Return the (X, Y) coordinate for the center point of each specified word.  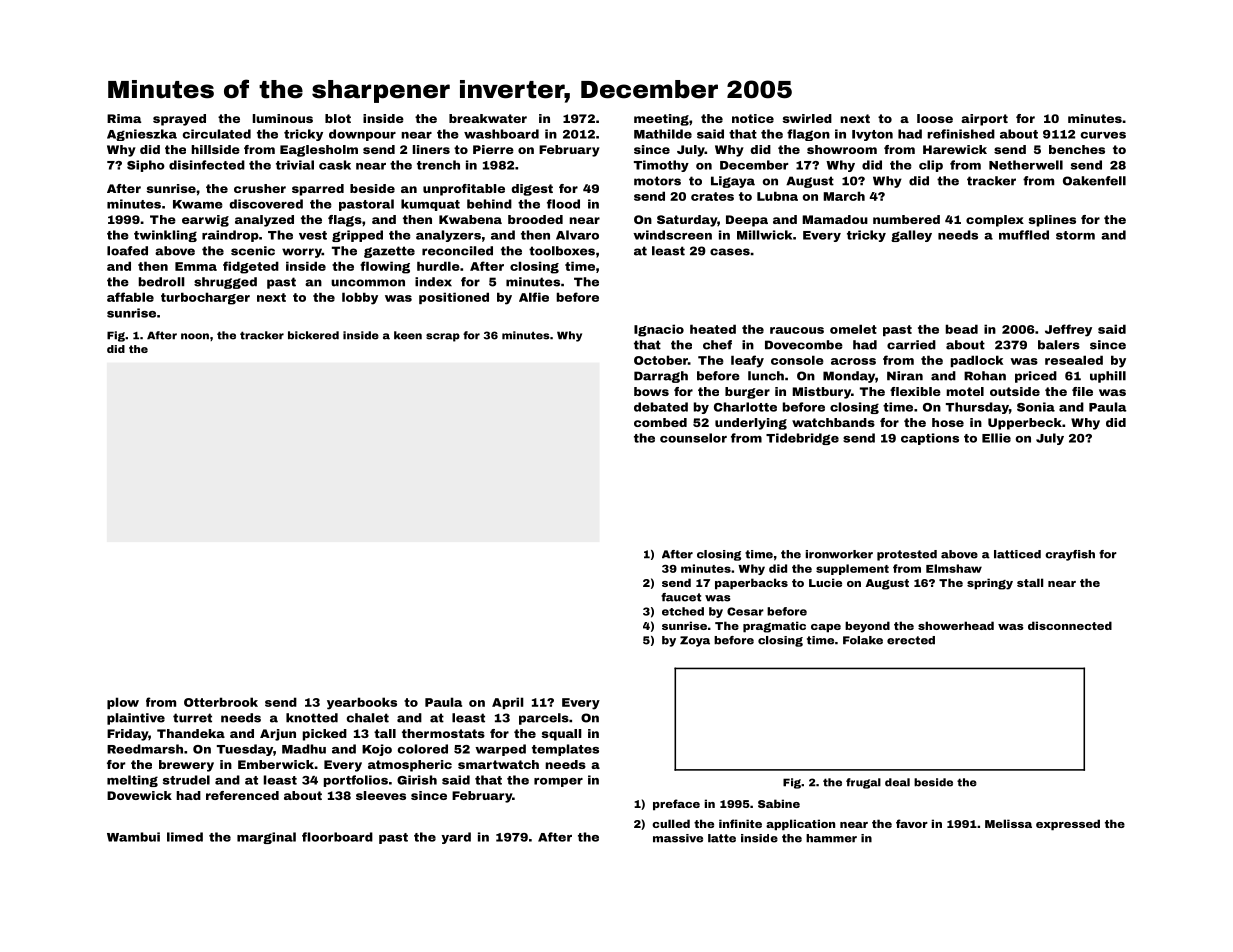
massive (678, 838)
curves (1103, 135)
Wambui (133, 837)
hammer (831, 838)
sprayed (179, 120)
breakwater (488, 118)
